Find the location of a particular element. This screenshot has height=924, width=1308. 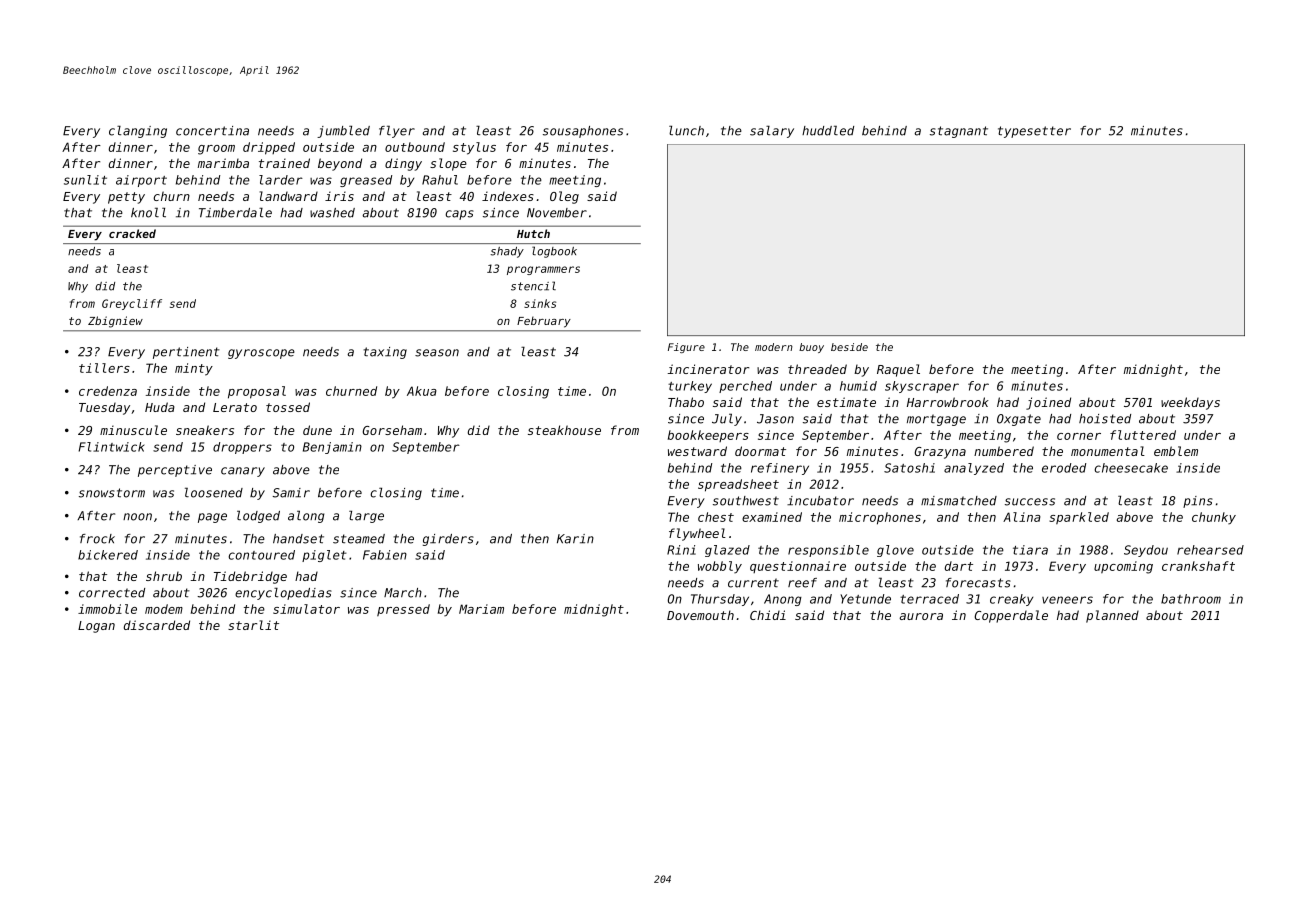

skyscraper is located at coordinates (922, 387).
